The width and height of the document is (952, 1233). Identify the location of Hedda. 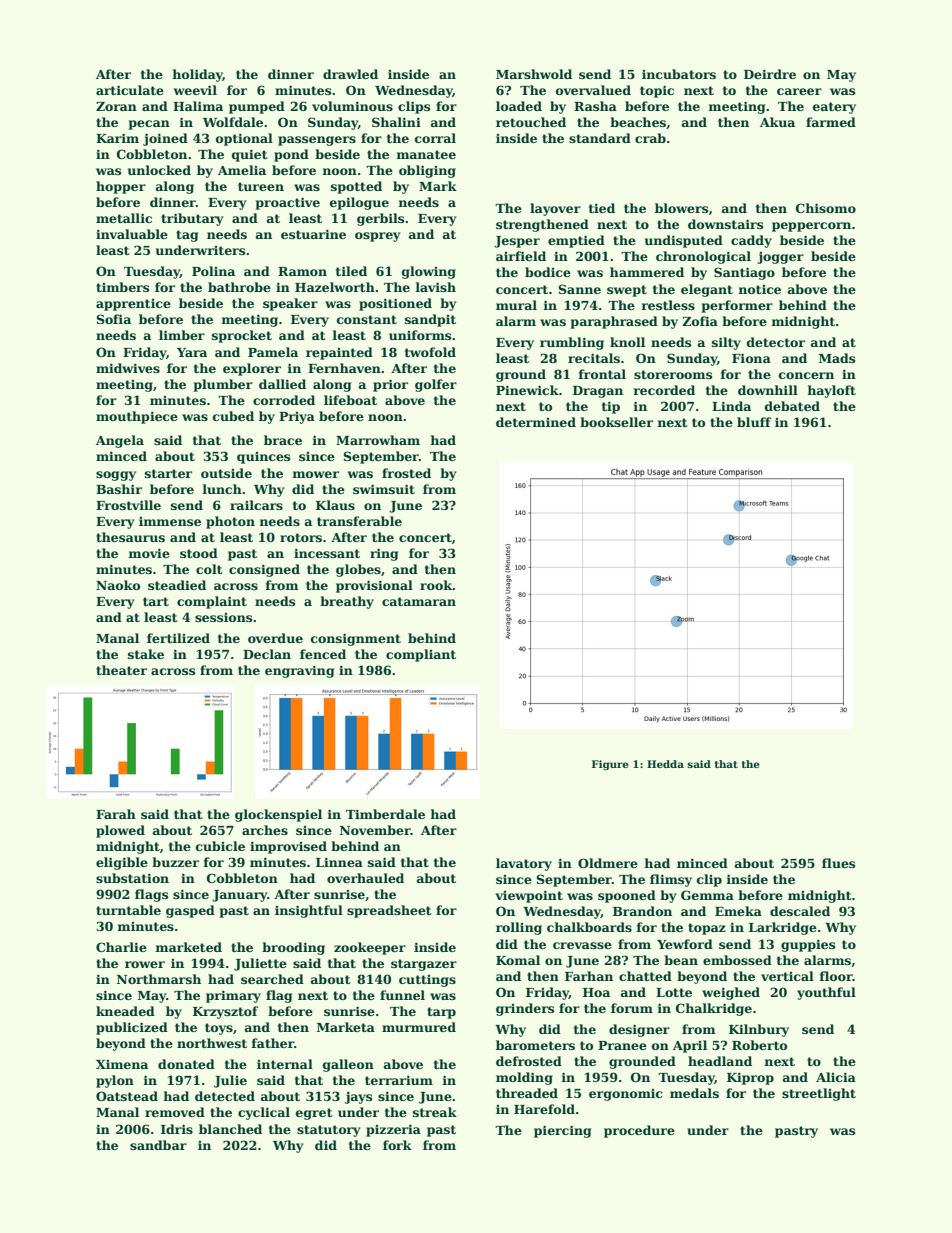
(665, 764).
